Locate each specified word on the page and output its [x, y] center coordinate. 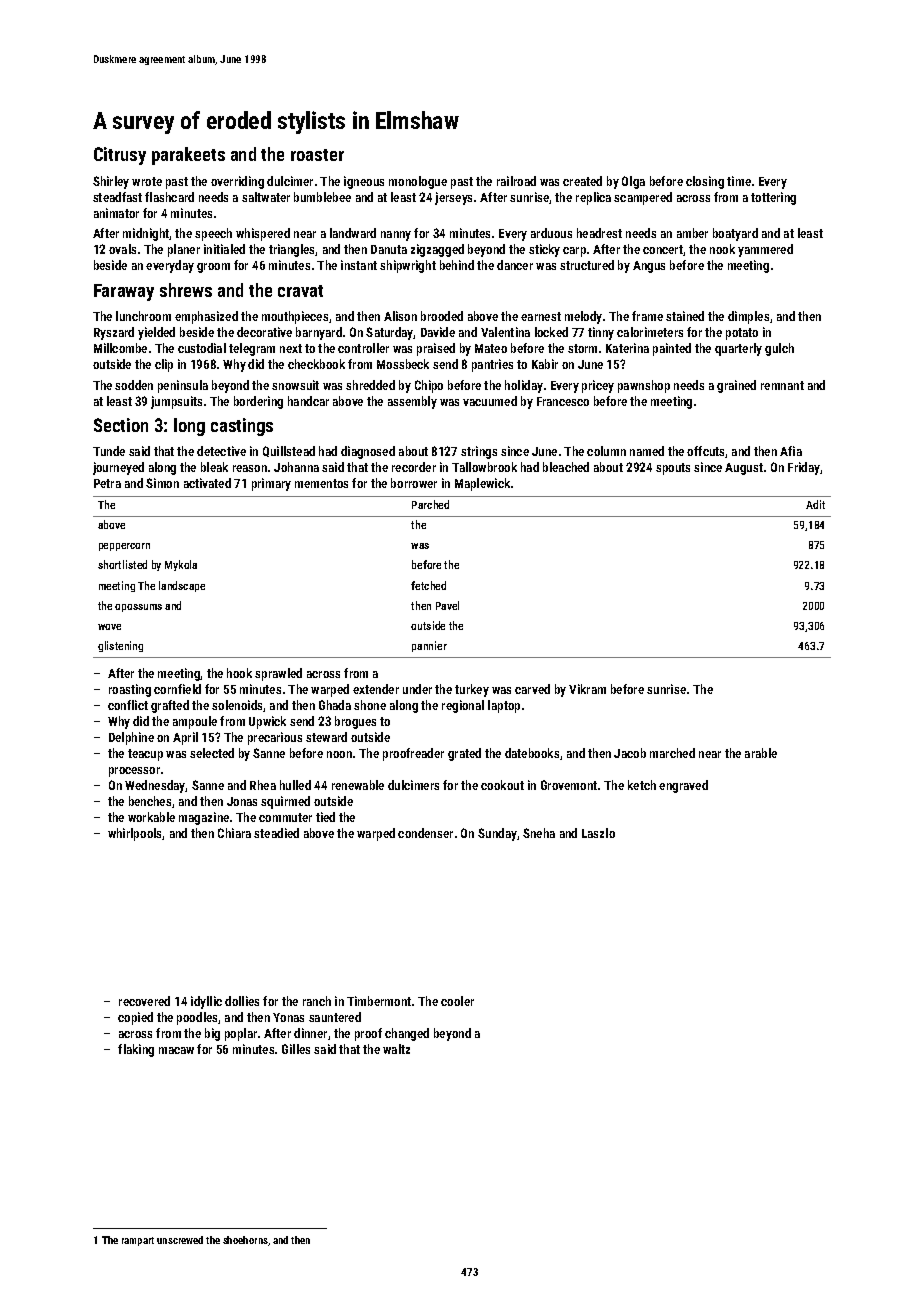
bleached [566, 467]
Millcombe [120, 348]
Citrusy [120, 156]
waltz [396, 1049]
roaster [317, 155]
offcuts [706, 452]
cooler [457, 1001]
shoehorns [245, 1240]
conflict [128, 705]
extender [376, 689]
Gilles [296, 1049]
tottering [773, 198]
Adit [815, 504]
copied [135, 1018]
